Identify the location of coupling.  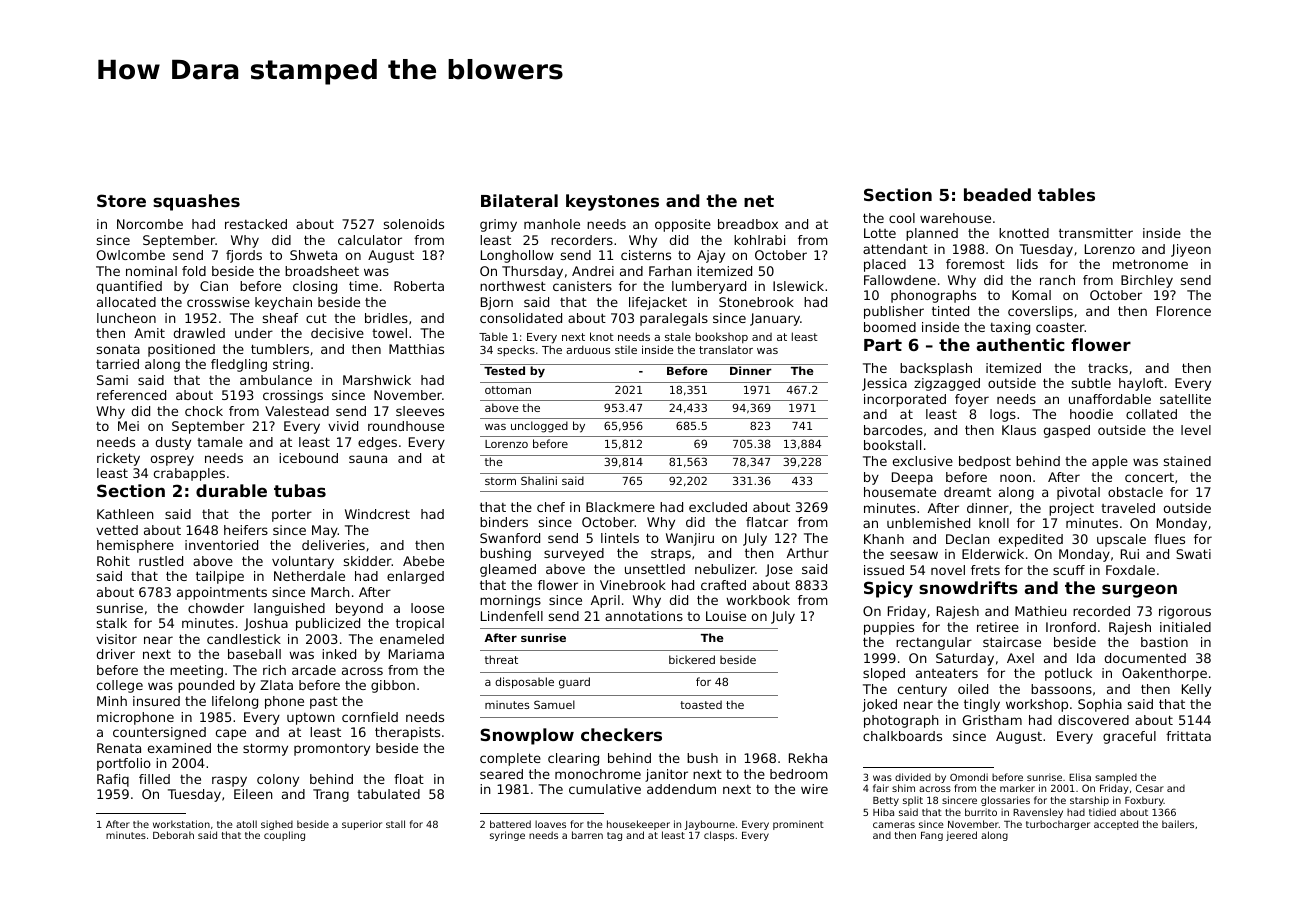
(284, 836).
